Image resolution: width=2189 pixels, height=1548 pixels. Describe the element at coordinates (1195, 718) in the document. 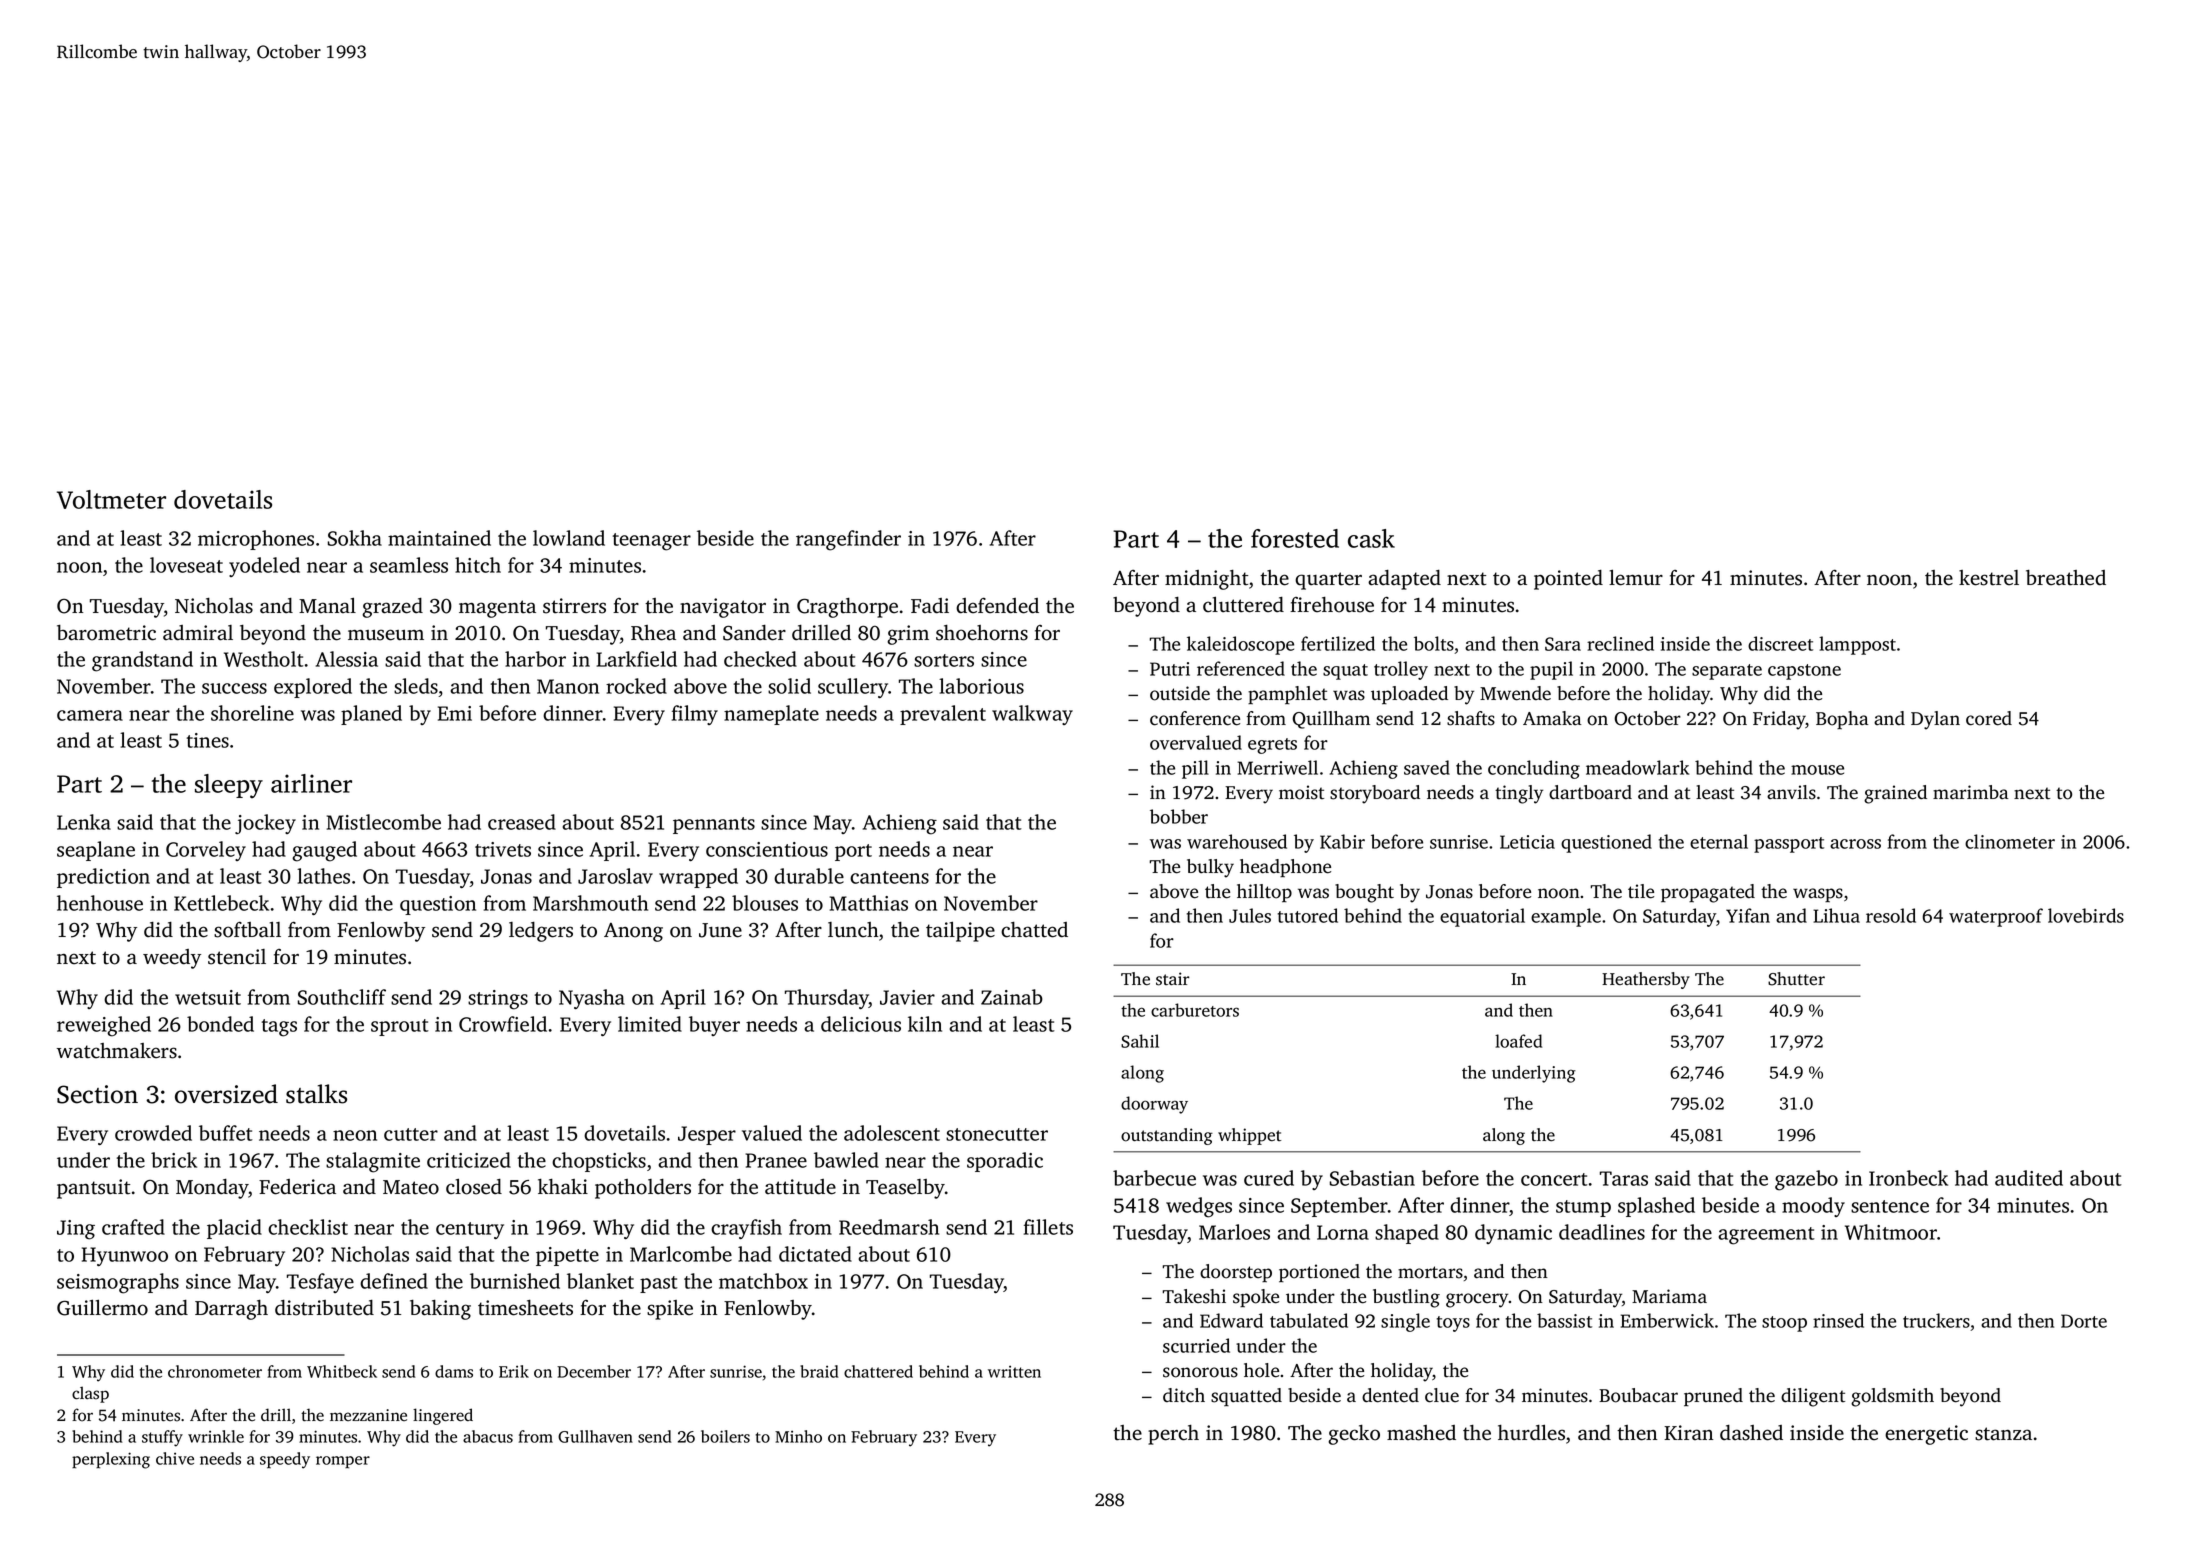

I see `conference` at that location.
